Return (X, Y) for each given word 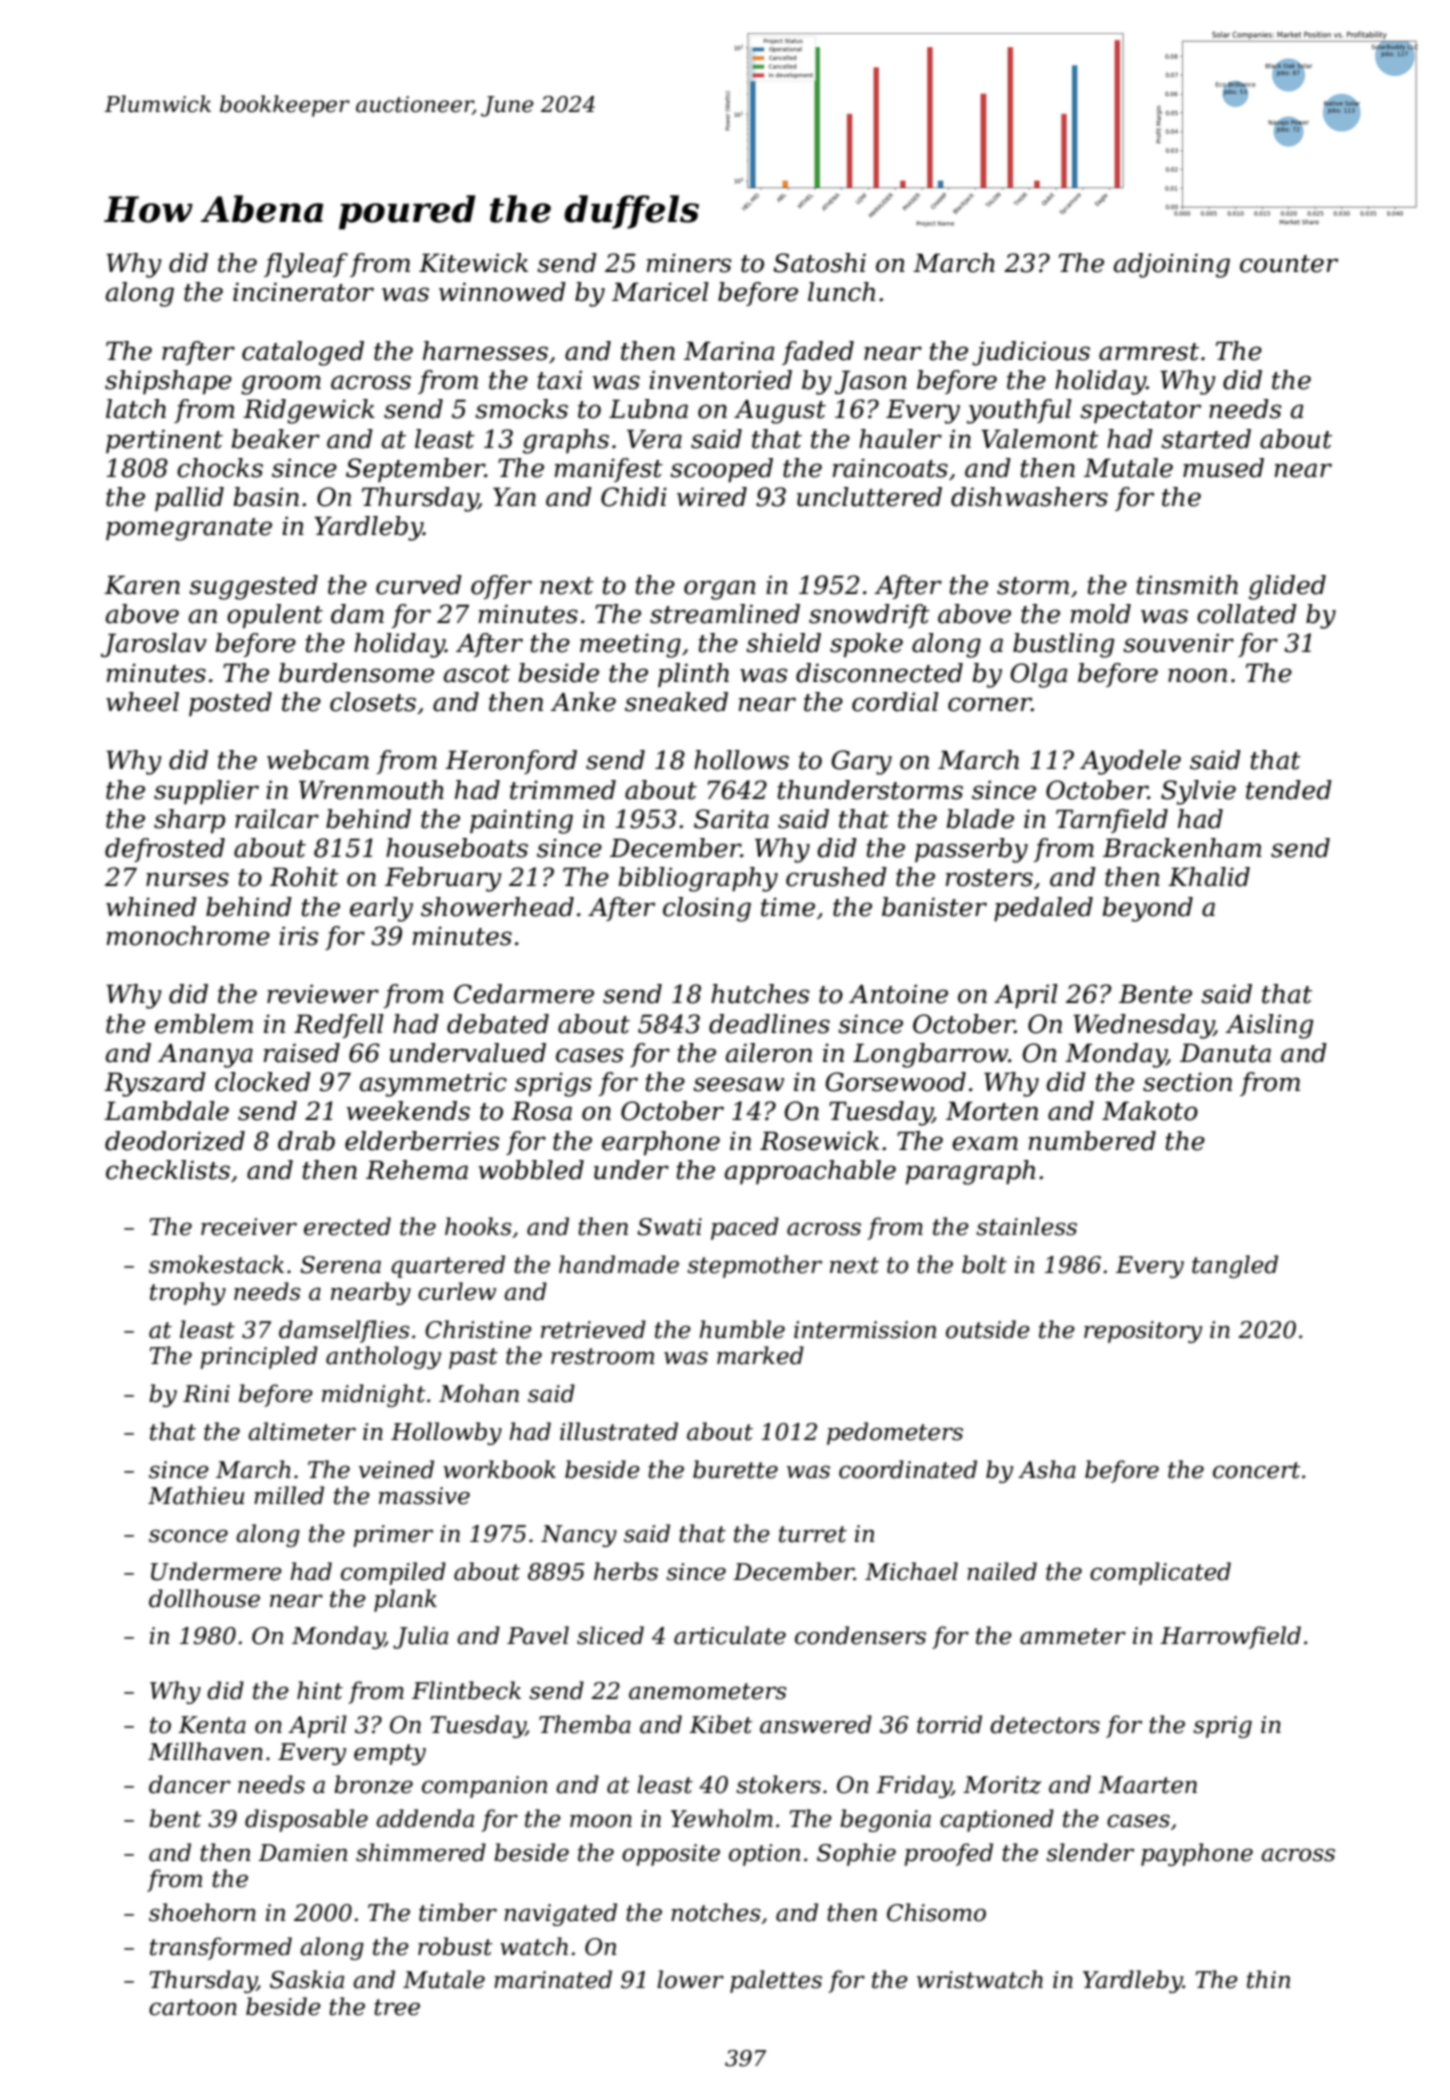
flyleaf (306, 265)
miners (689, 263)
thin (1268, 1979)
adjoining (1172, 265)
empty (390, 1754)
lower (690, 1979)
